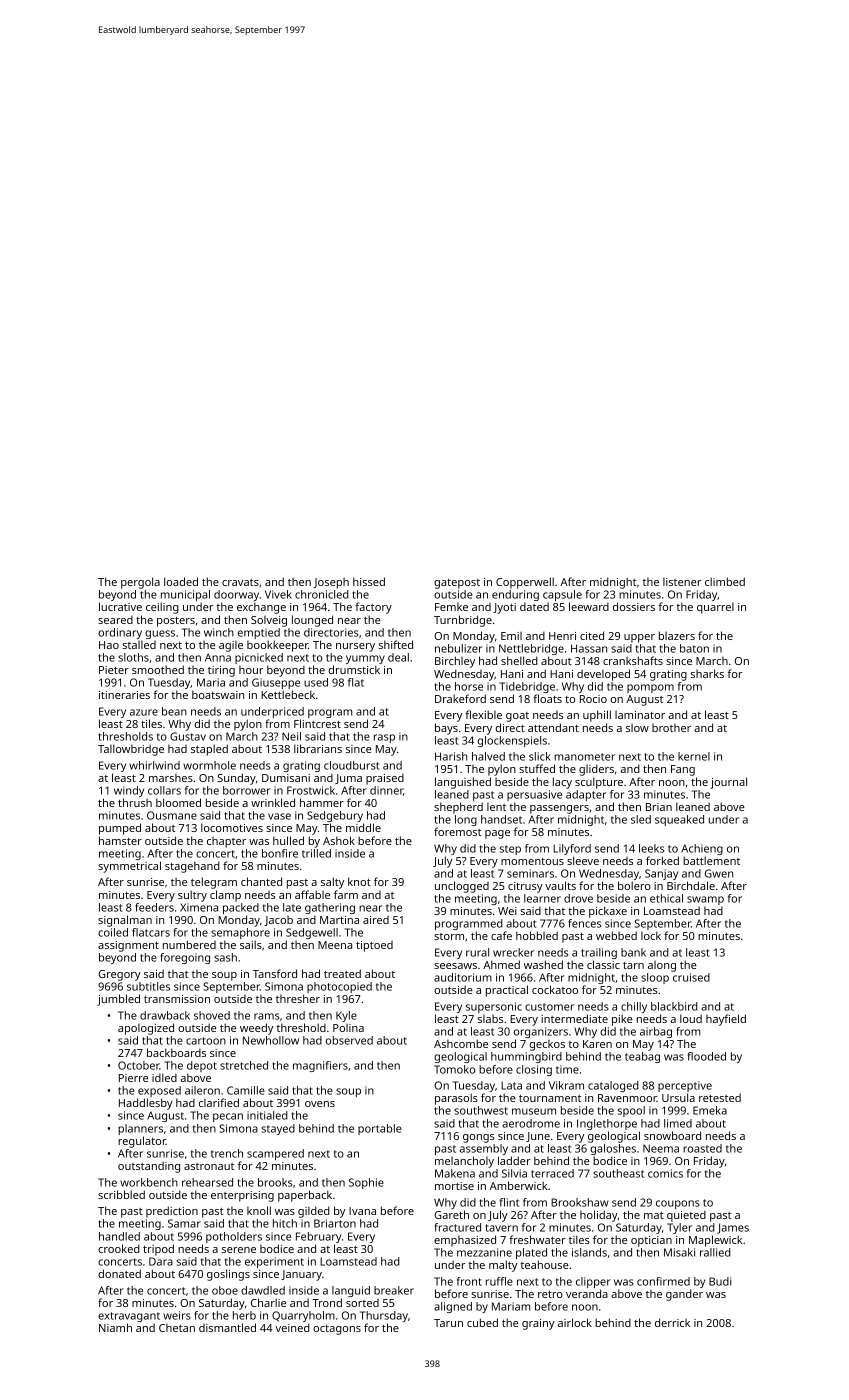  Describe the element at coordinates (139, 1065) in the screenshot. I see `October` at that location.
